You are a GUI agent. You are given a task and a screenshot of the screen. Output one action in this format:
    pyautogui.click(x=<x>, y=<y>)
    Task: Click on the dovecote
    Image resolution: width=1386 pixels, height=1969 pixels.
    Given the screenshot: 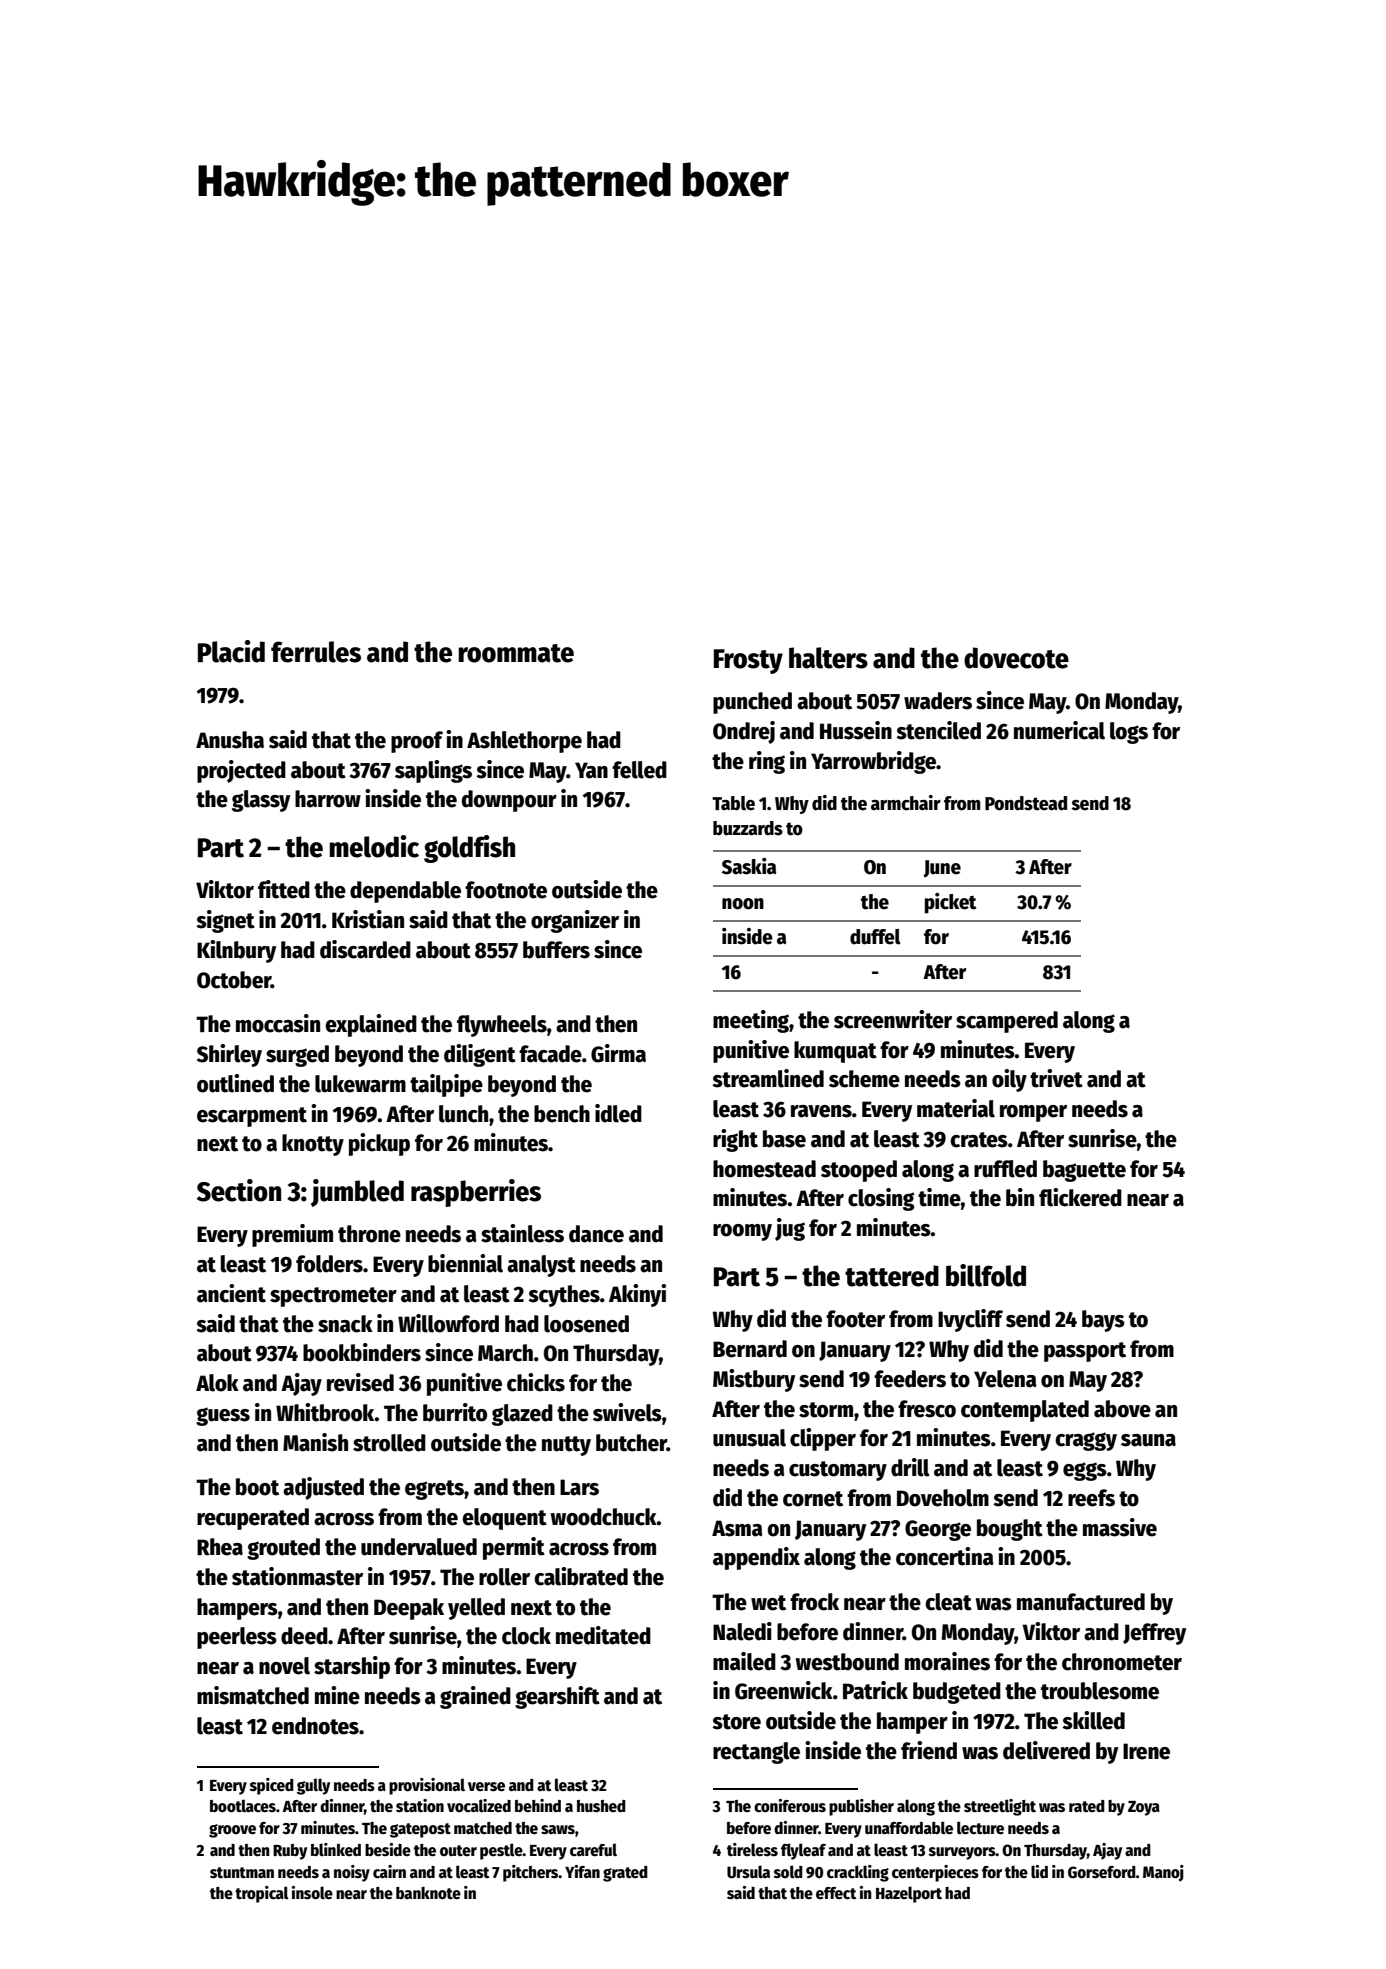 What is the action you would take?
    pyautogui.click(x=1016, y=658)
